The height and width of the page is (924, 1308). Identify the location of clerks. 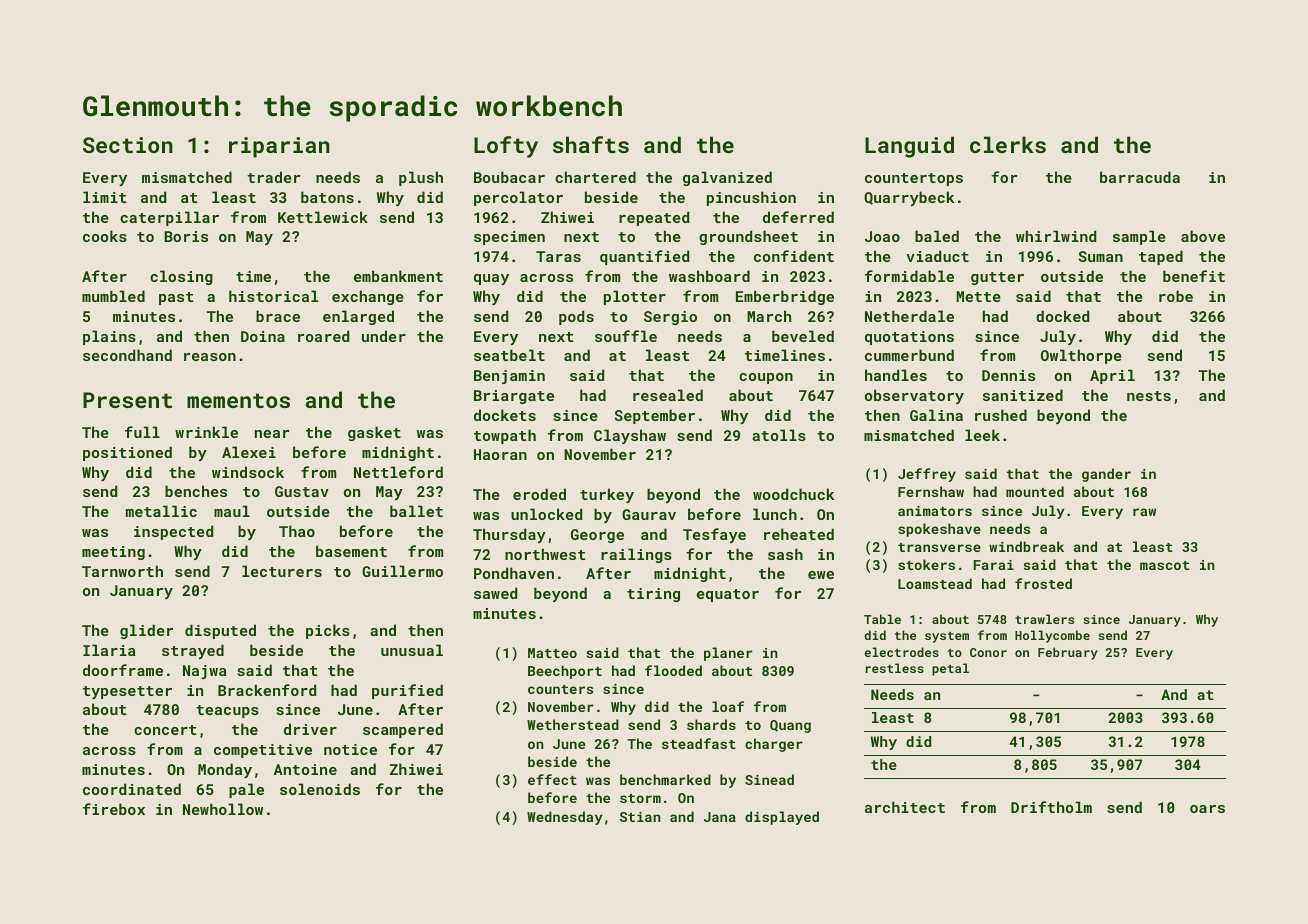
(1008, 144).
